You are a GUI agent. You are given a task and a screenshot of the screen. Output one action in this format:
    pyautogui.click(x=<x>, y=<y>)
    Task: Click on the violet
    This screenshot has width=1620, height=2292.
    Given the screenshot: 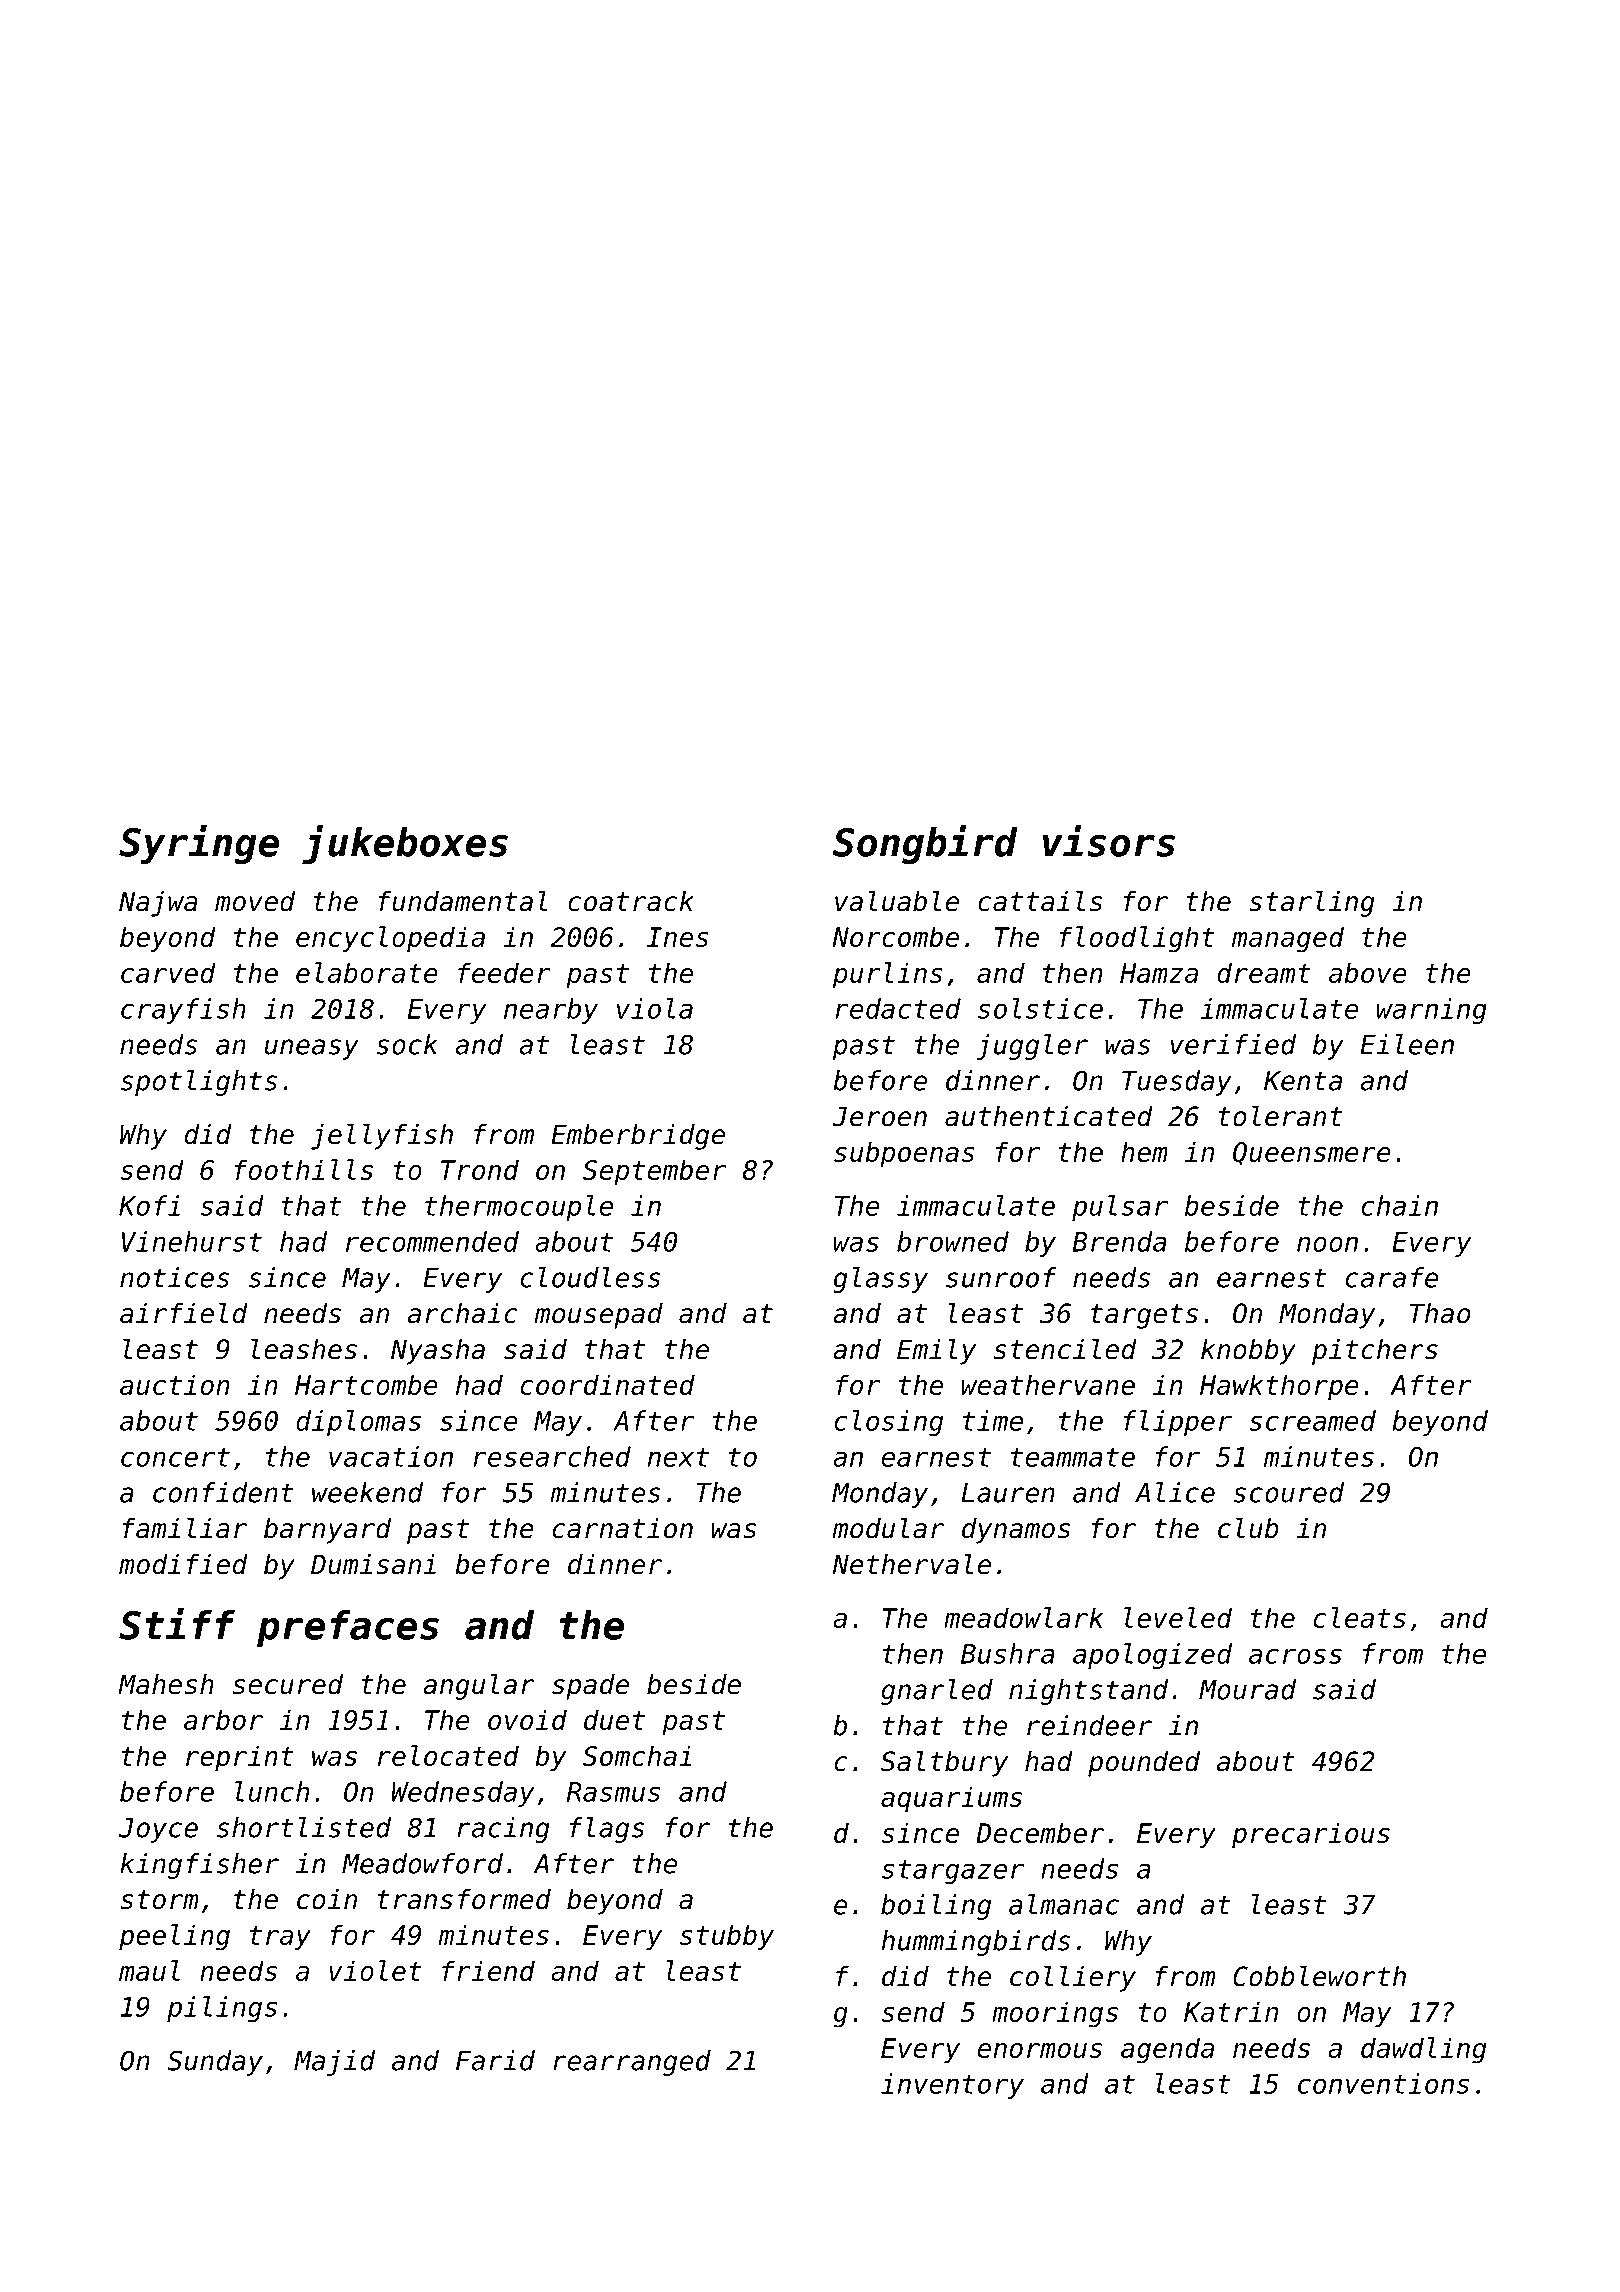 What is the action you would take?
    pyautogui.click(x=375, y=1970)
